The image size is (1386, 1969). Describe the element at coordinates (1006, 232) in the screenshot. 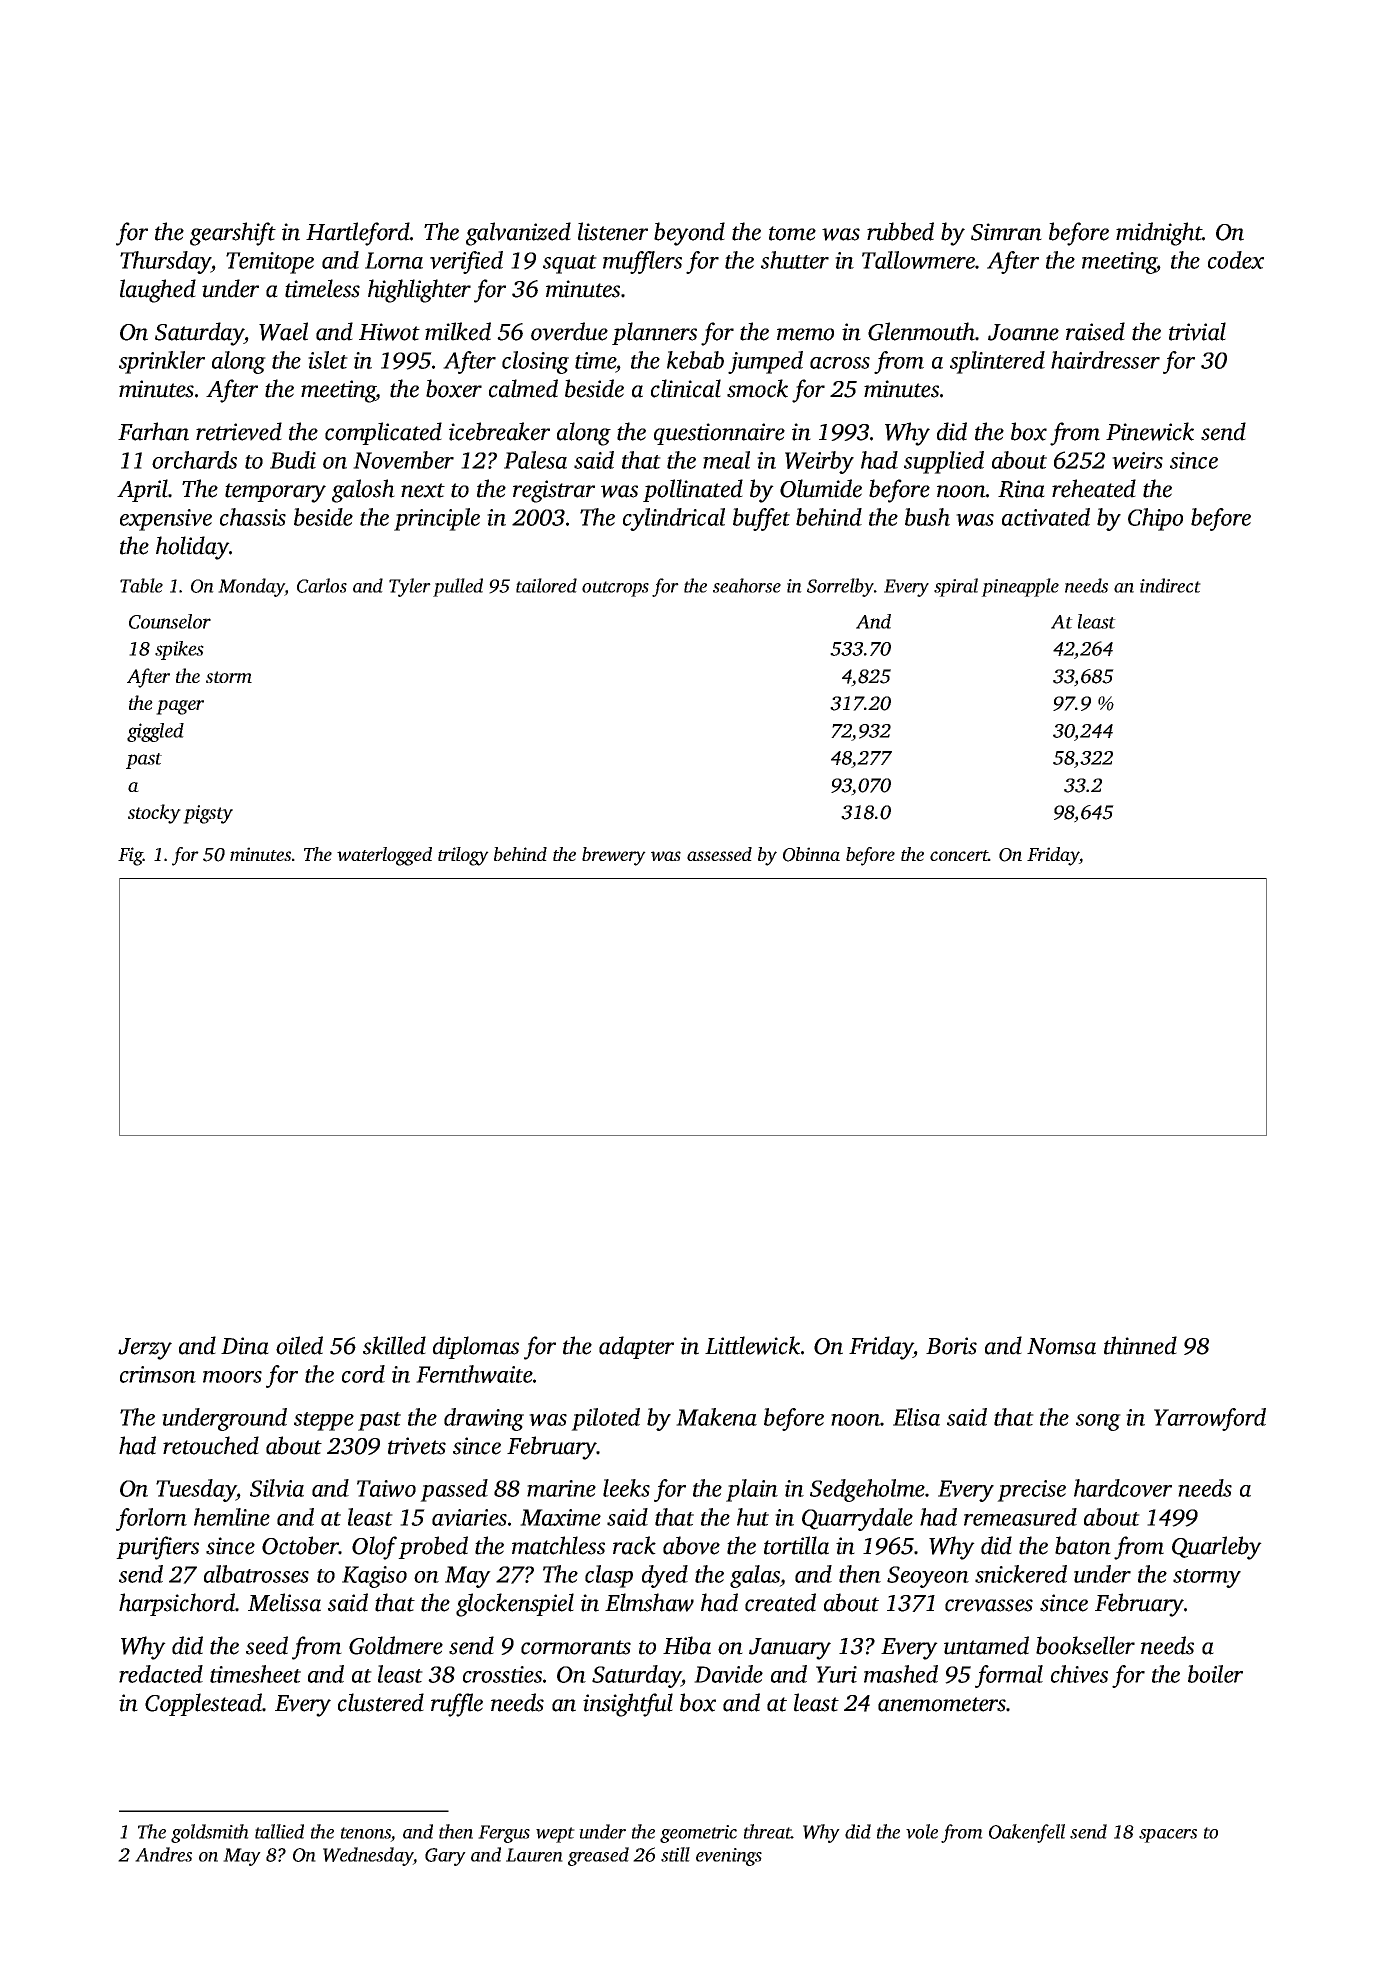

I see `Simran` at that location.
